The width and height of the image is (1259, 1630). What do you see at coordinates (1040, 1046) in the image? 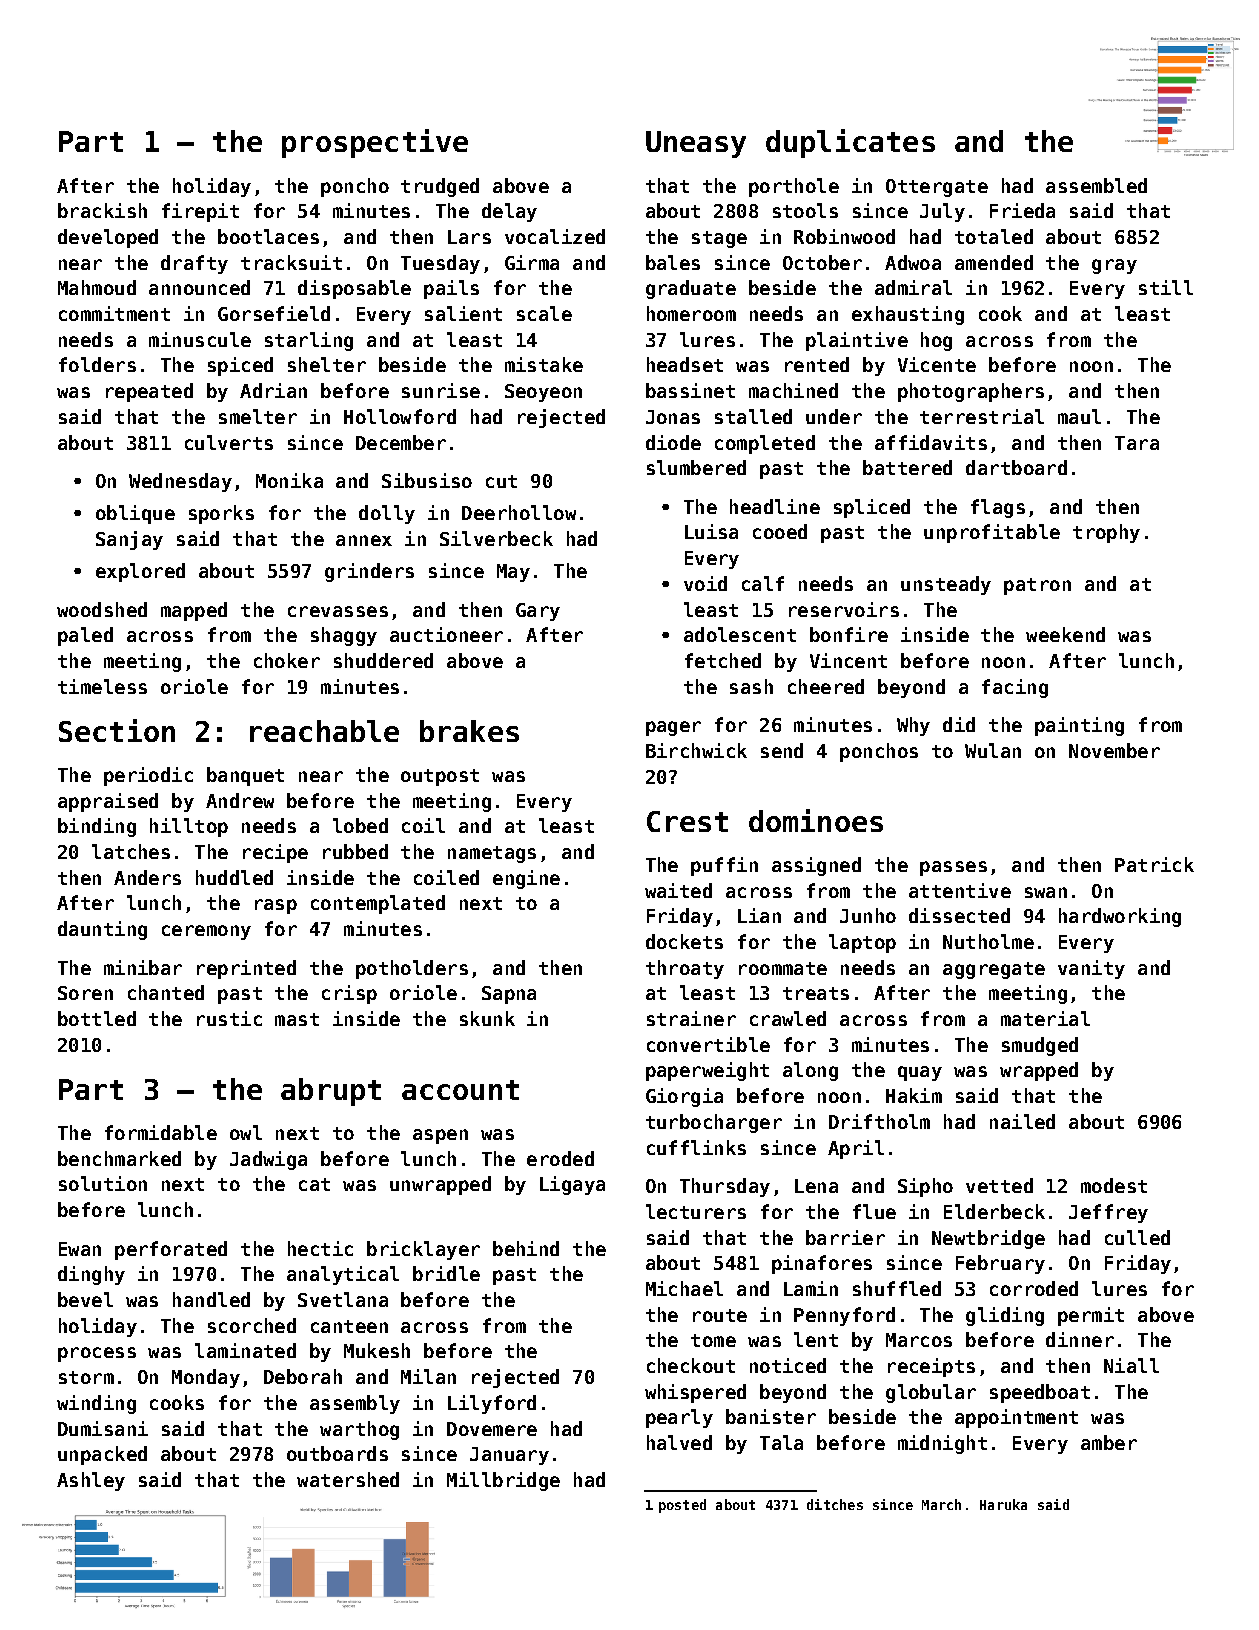
I see `smudged` at bounding box center [1040, 1046].
